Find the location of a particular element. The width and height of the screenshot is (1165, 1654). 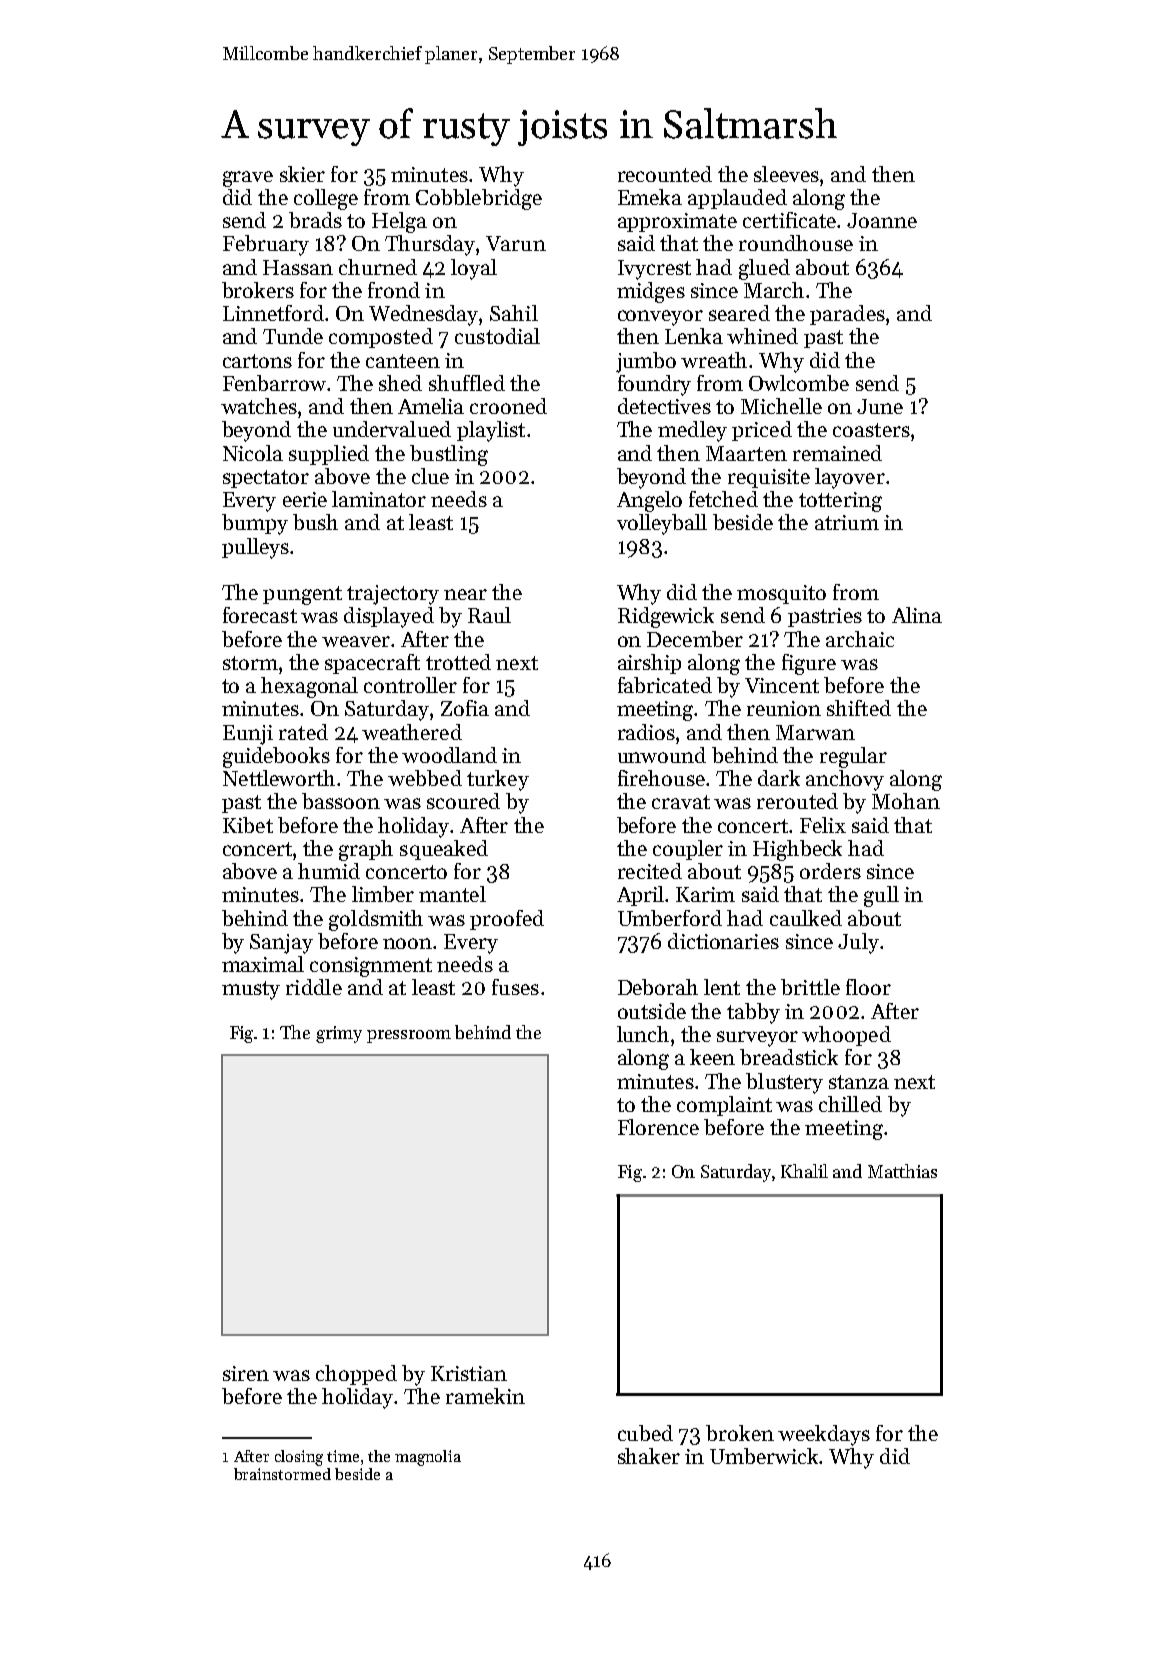

Khalil is located at coordinates (804, 1171).
